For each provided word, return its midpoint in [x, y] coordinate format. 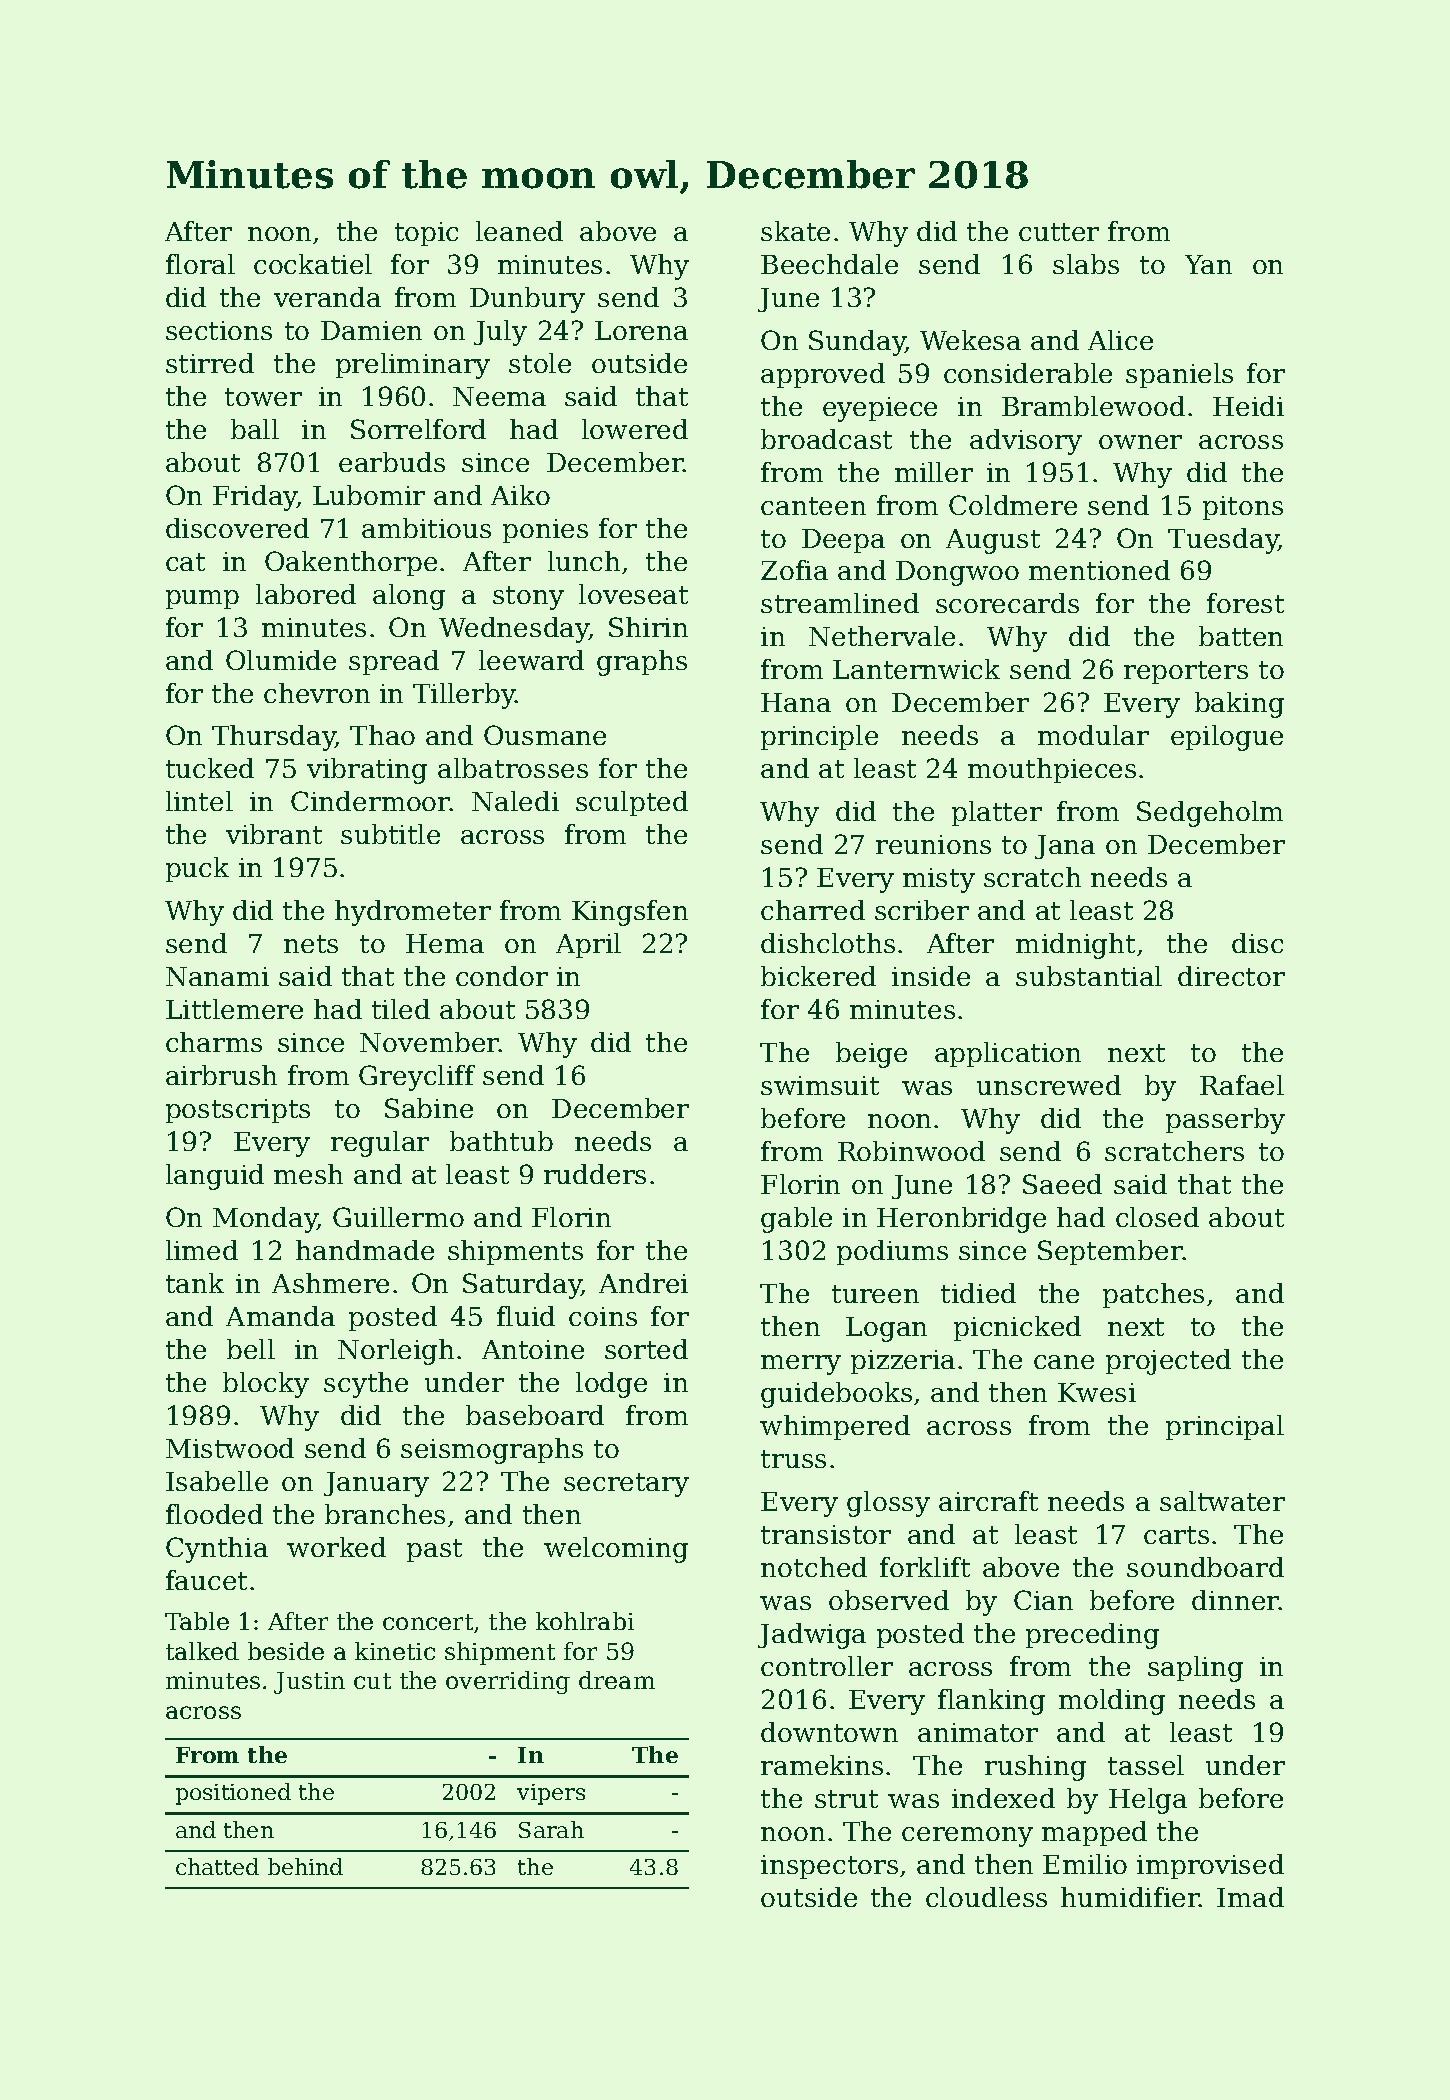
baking [1239, 705]
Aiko [520, 495]
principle [819, 737]
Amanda [280, 1316]
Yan [1208, 264]
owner [1140, 442]
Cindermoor [370, 801]
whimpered [835, 1427]
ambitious [426, 528]
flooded [214, 1514]
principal [1225, 1427]
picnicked [1017, 1328]
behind [305, 1866]
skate [795, 231]
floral [200, 264]
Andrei [643, 1283]
